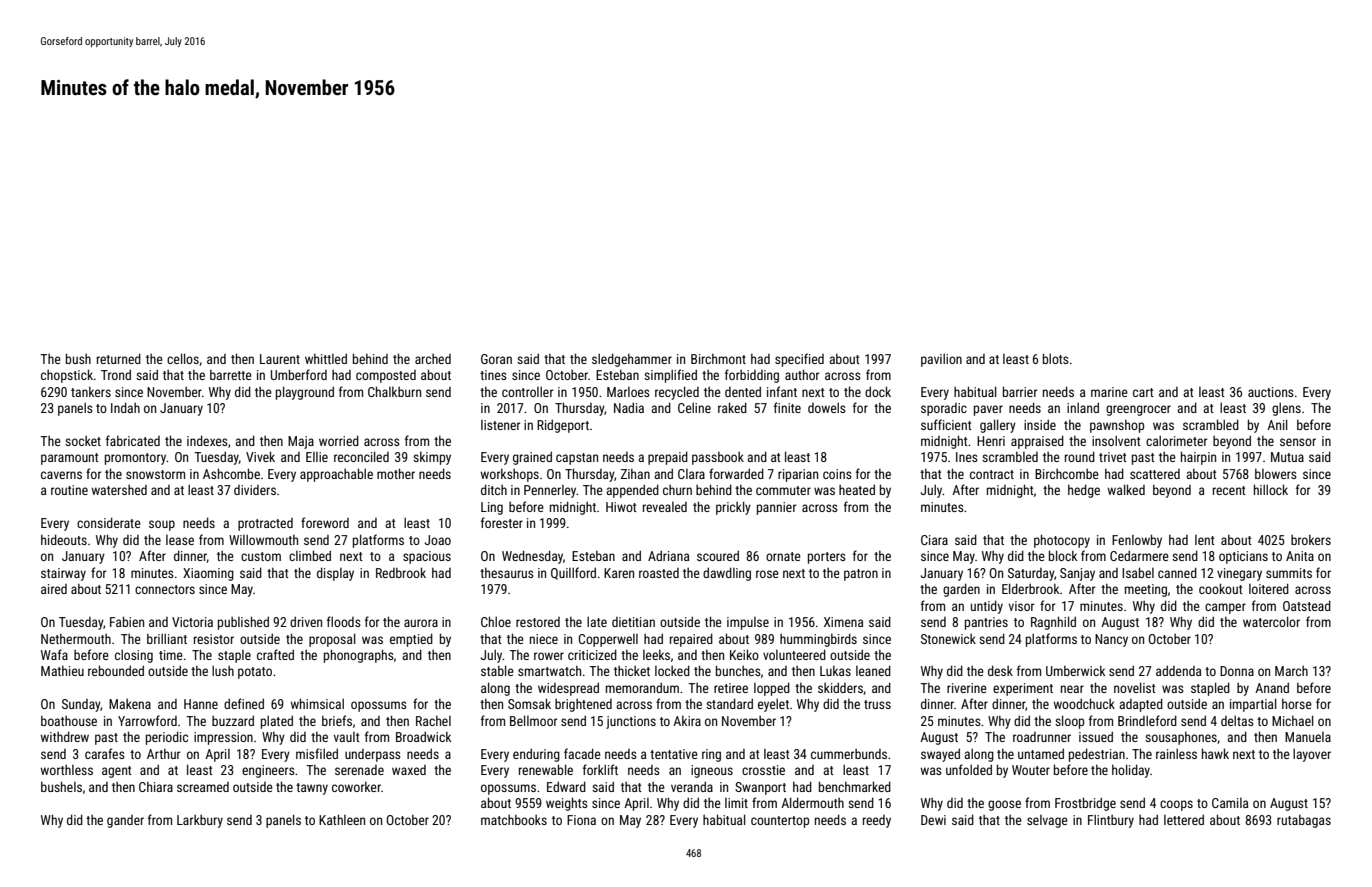 Image resolution: width=1372 pixels, height=887 pixels. What do you see at coordinates (359, 770) in the screenshot?
I see `serenade` at bounding box center [359, 770].
